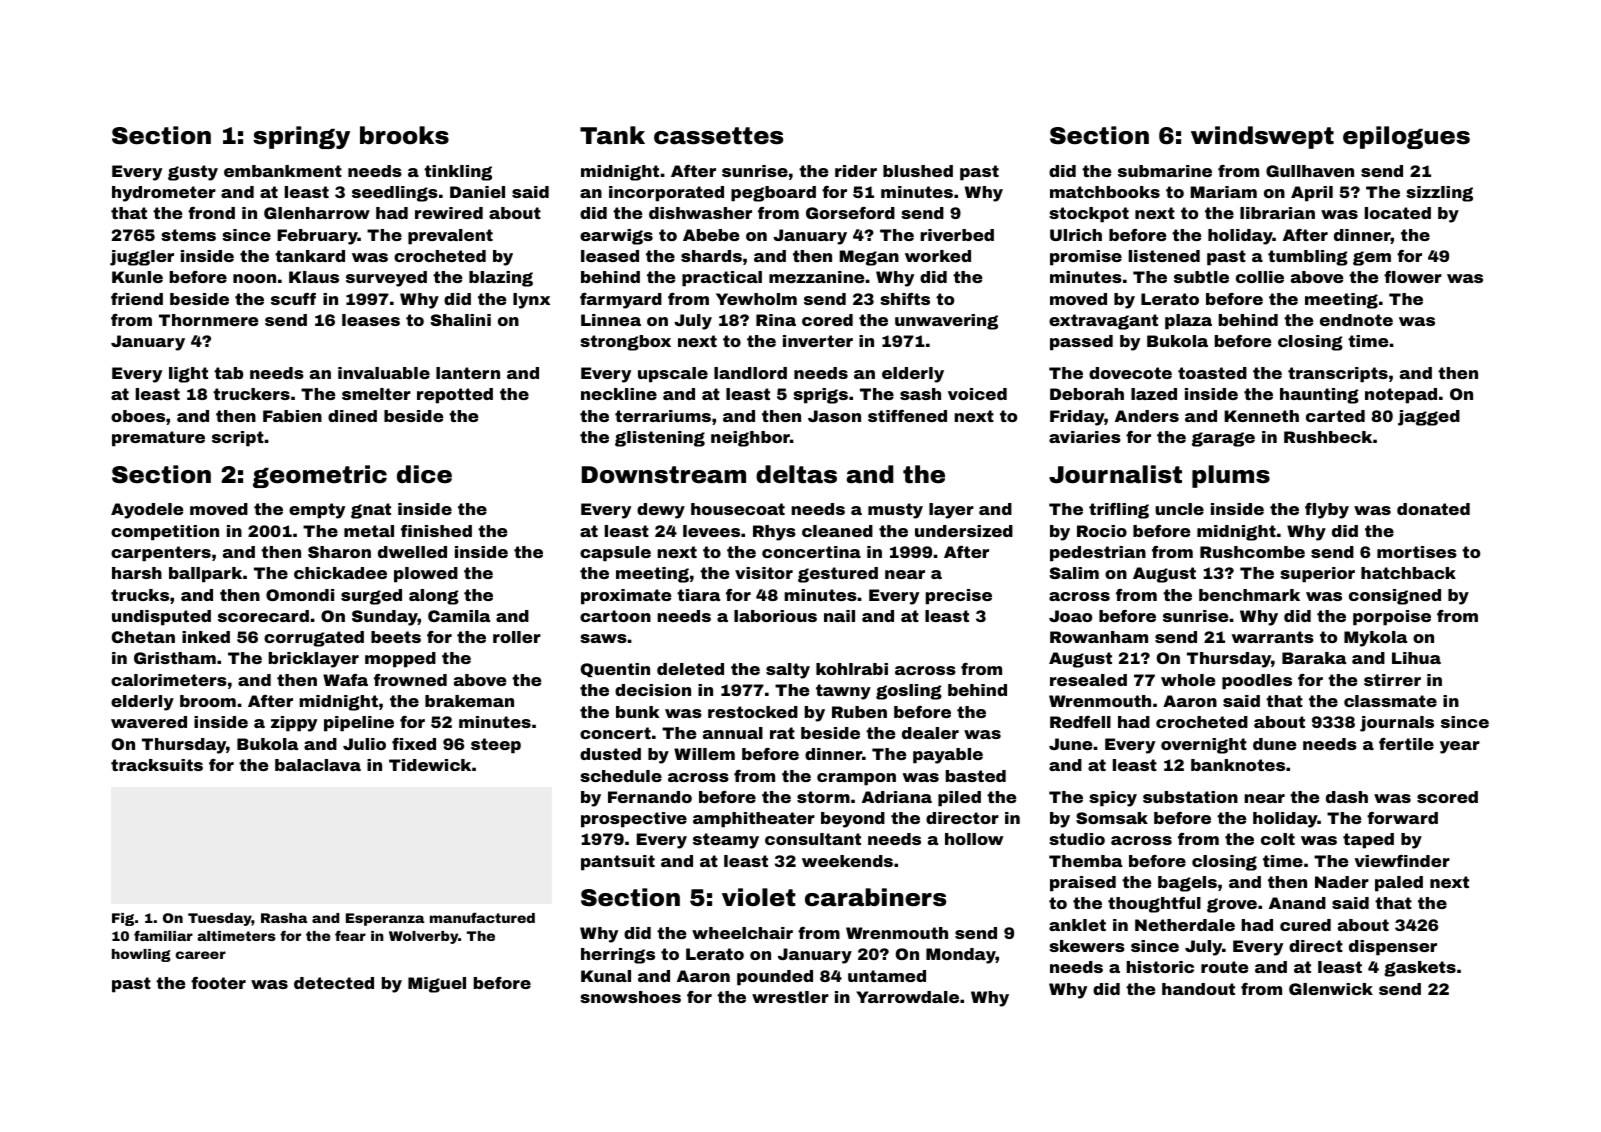 This document has height=1132, width=1601. What do you see at coordinates (1308, 258) in the document?
I see `tumbling` at bounding box center [1308, 258].
